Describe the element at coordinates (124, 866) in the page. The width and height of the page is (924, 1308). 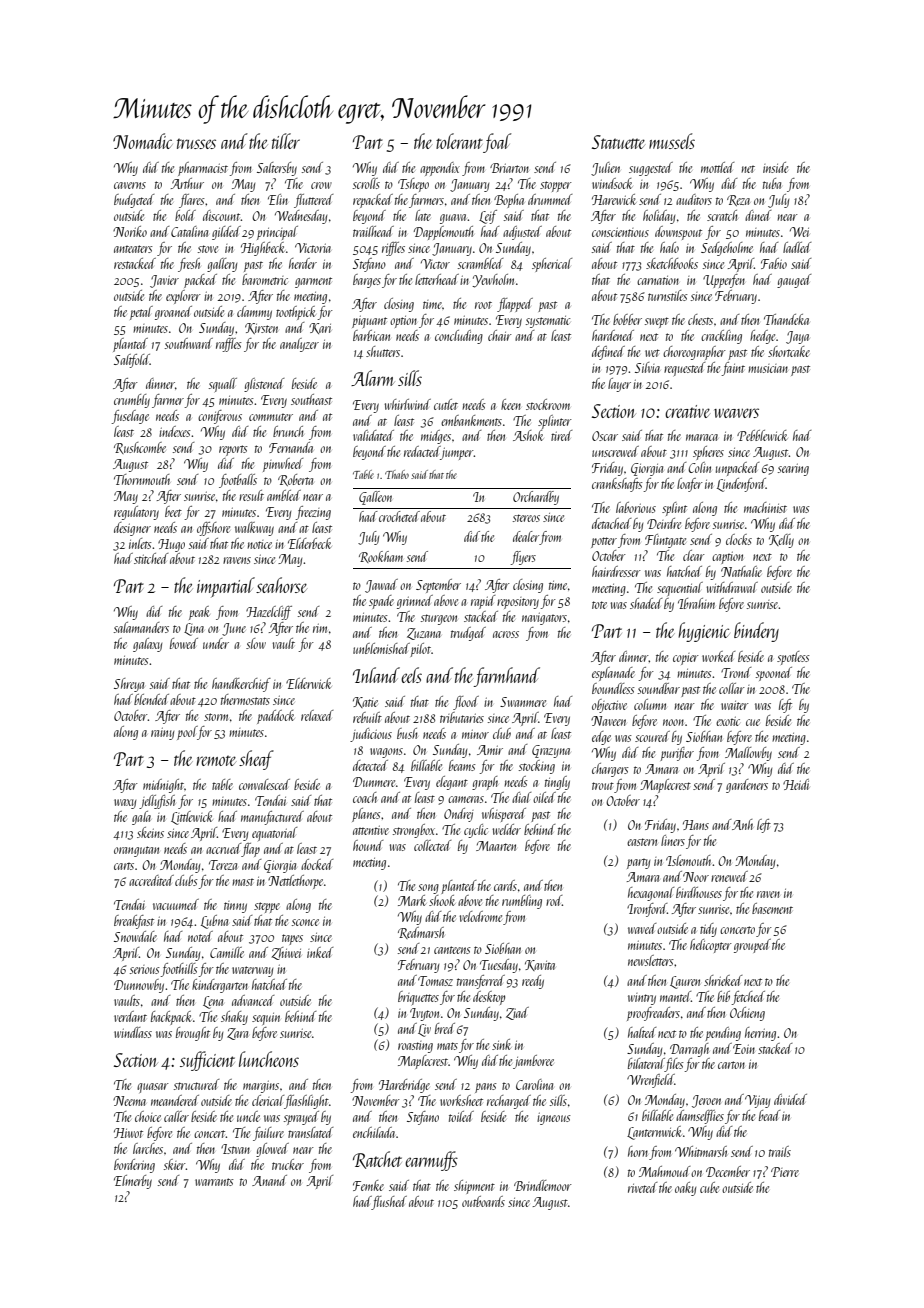
I see `carts` at that location.
